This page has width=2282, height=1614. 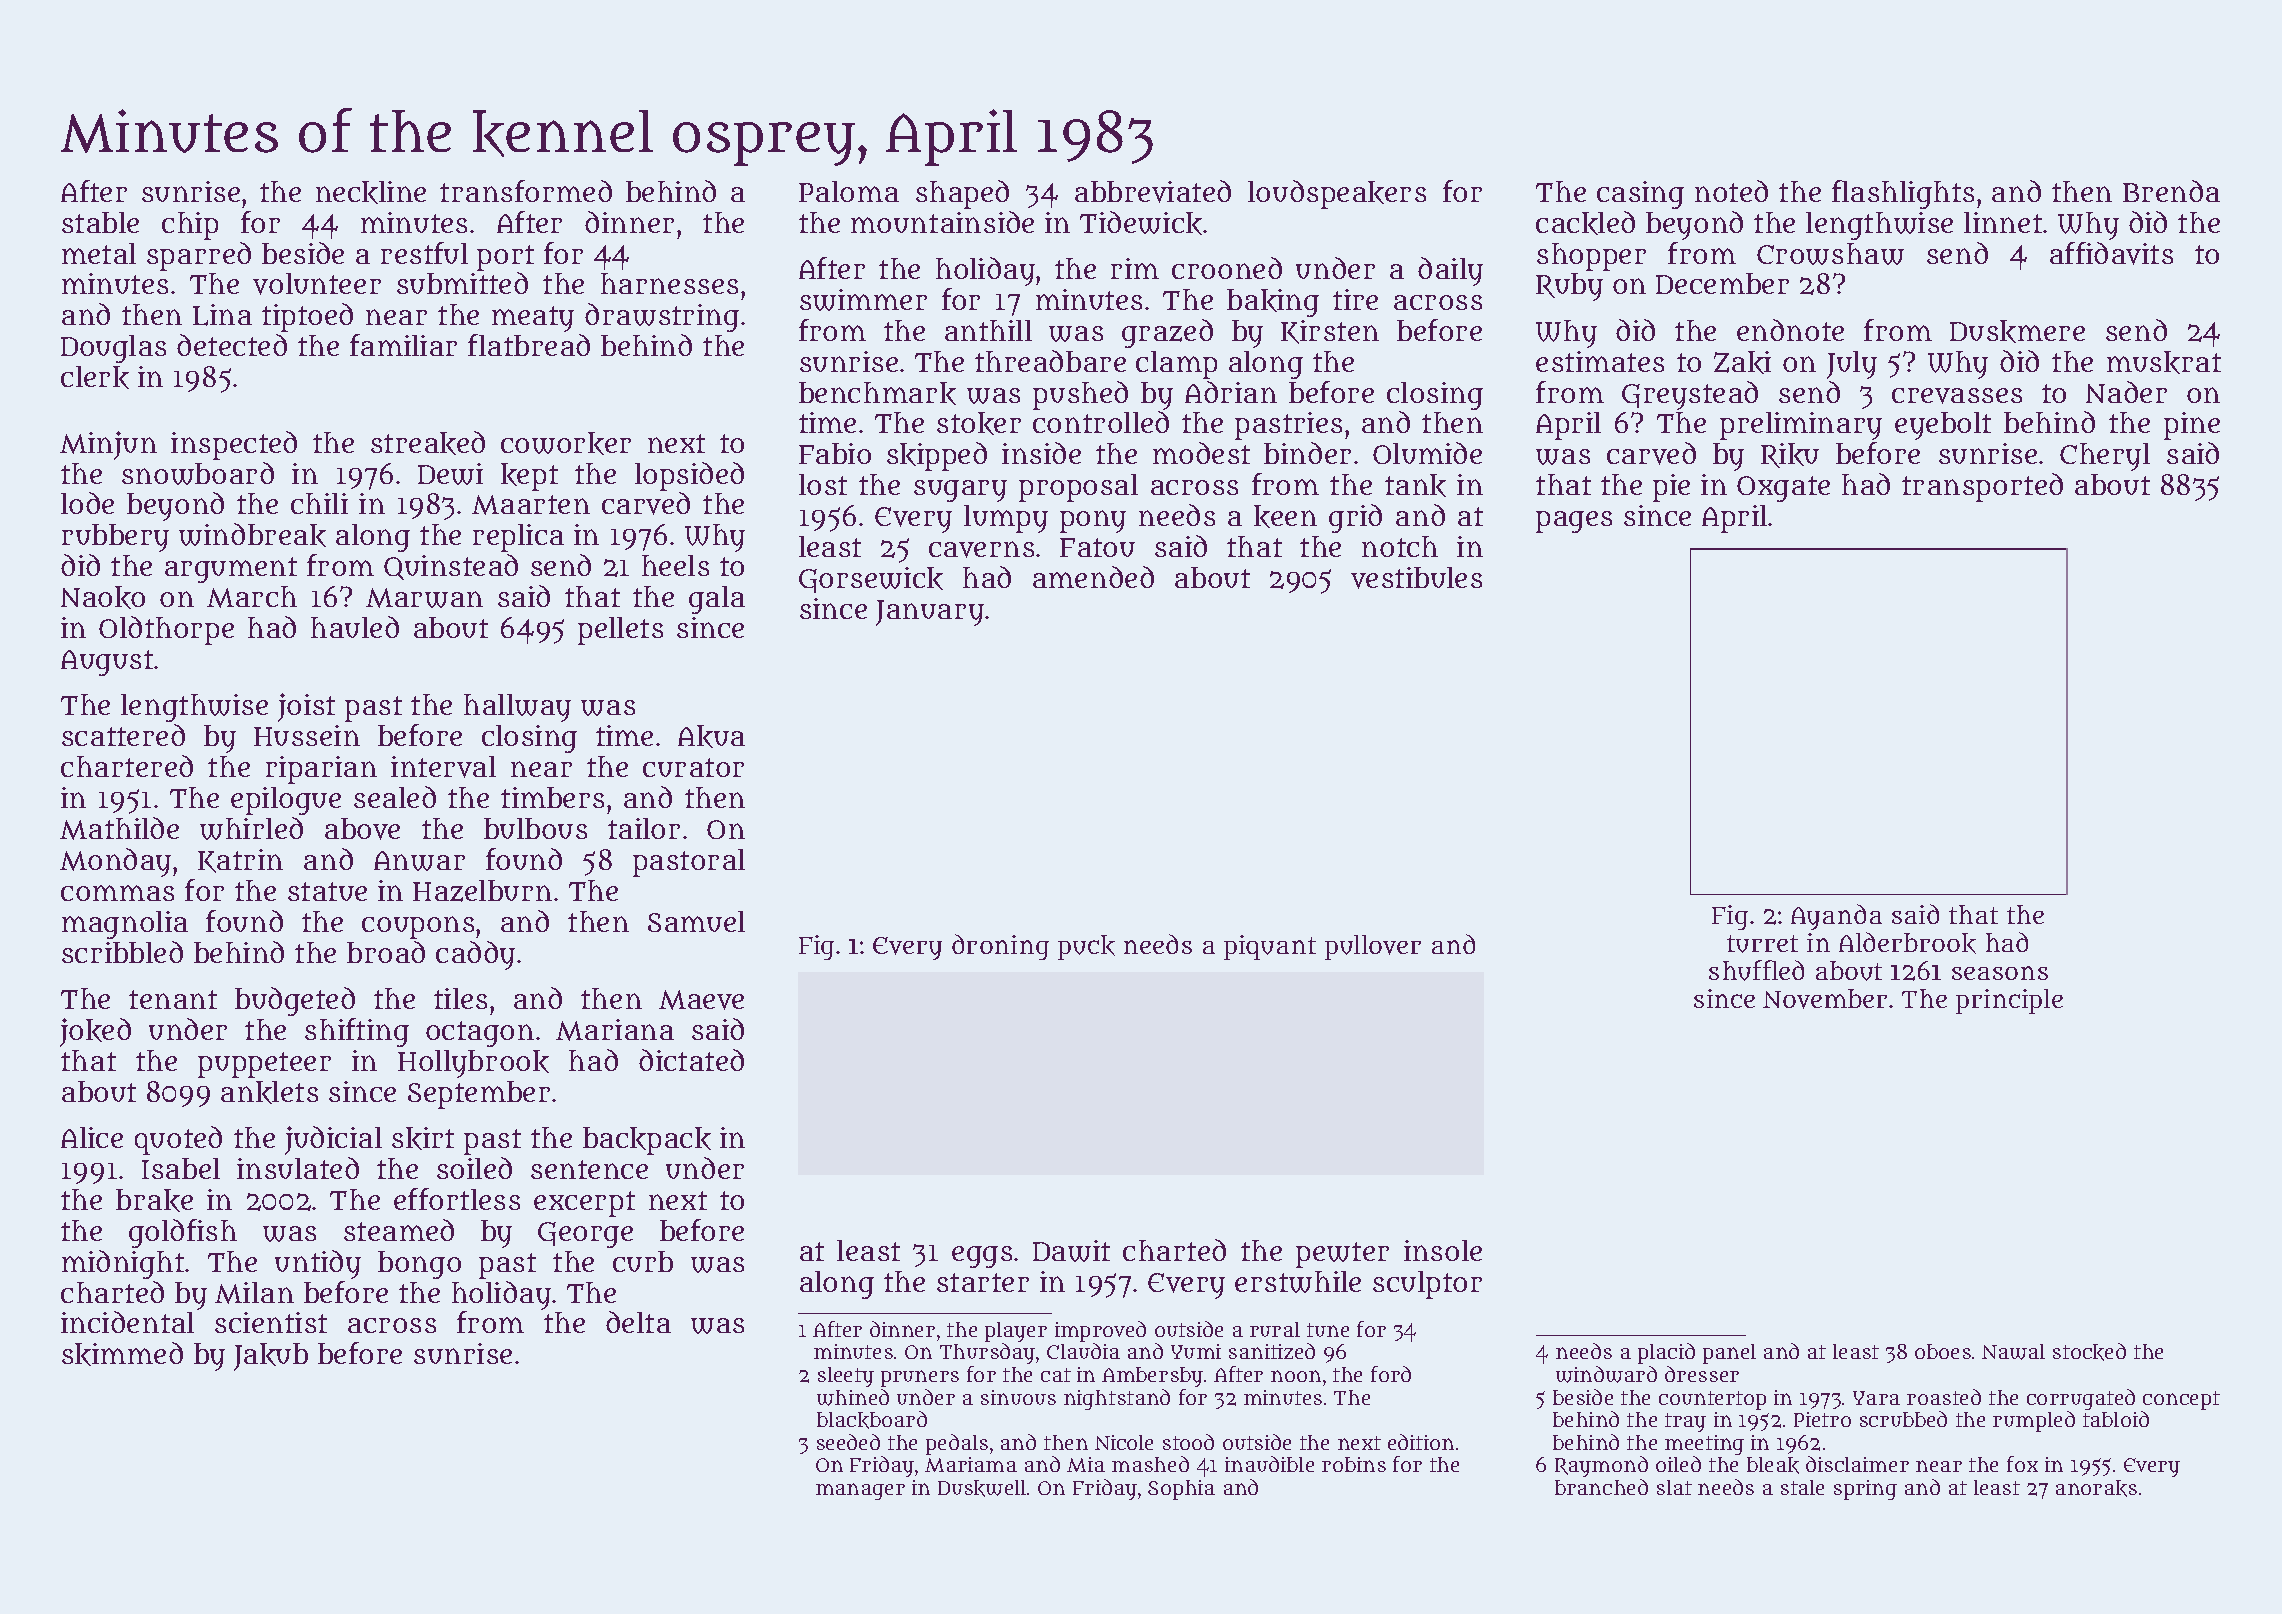 I want to click on spring, so click(x=1865, y=1490).
